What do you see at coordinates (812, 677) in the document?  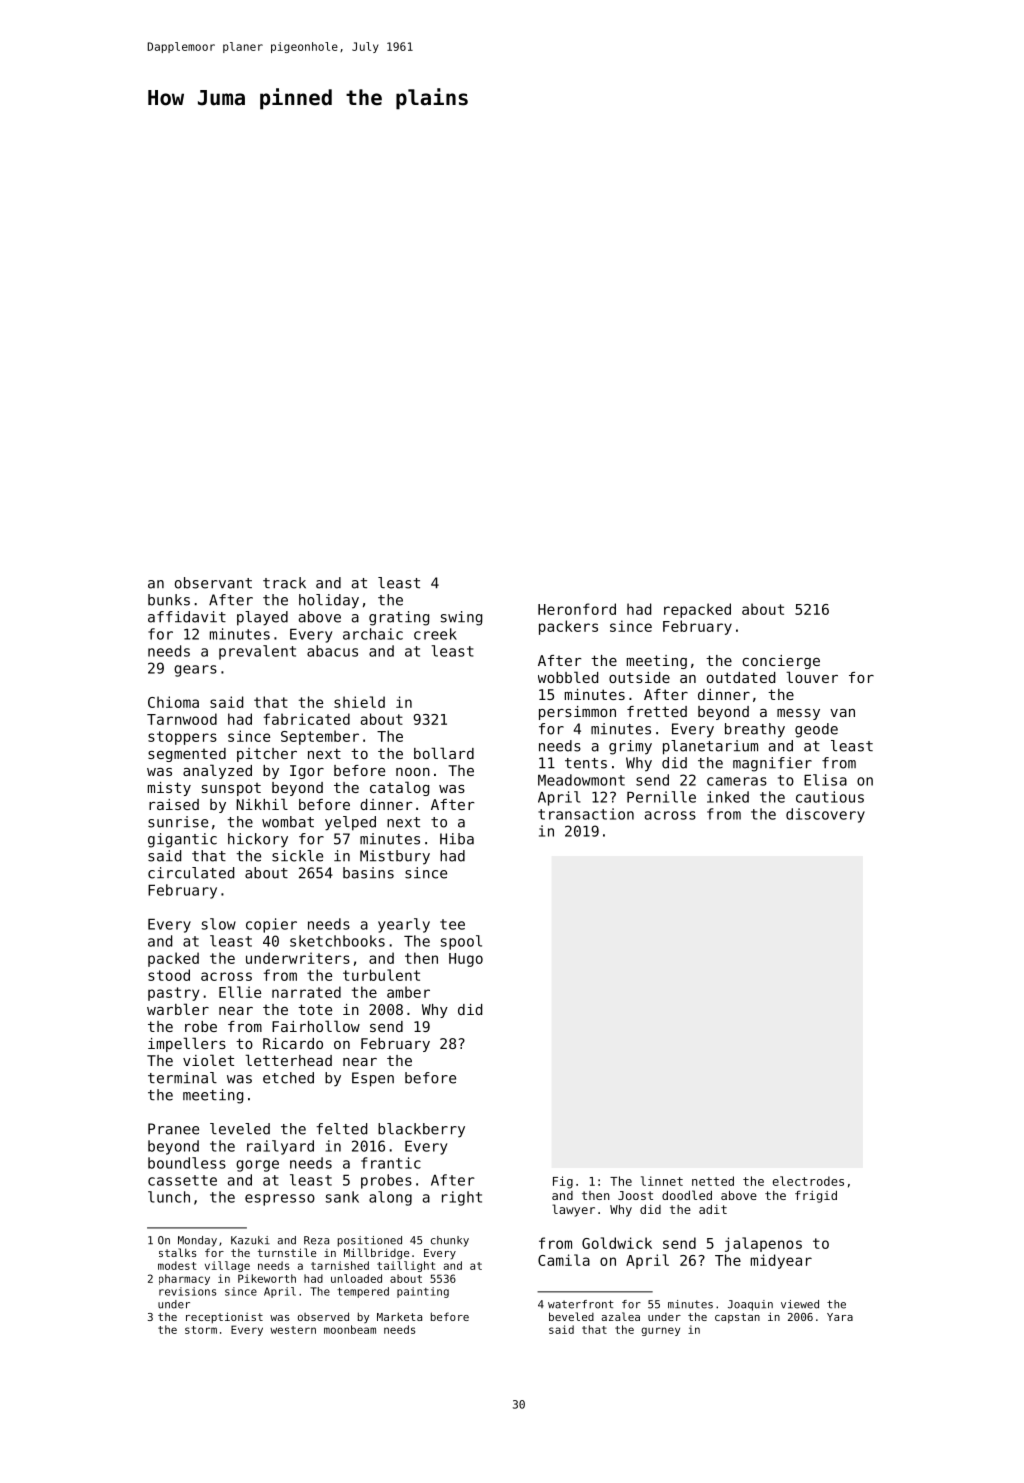 I see `louver` at bounding box center [812, 677].
